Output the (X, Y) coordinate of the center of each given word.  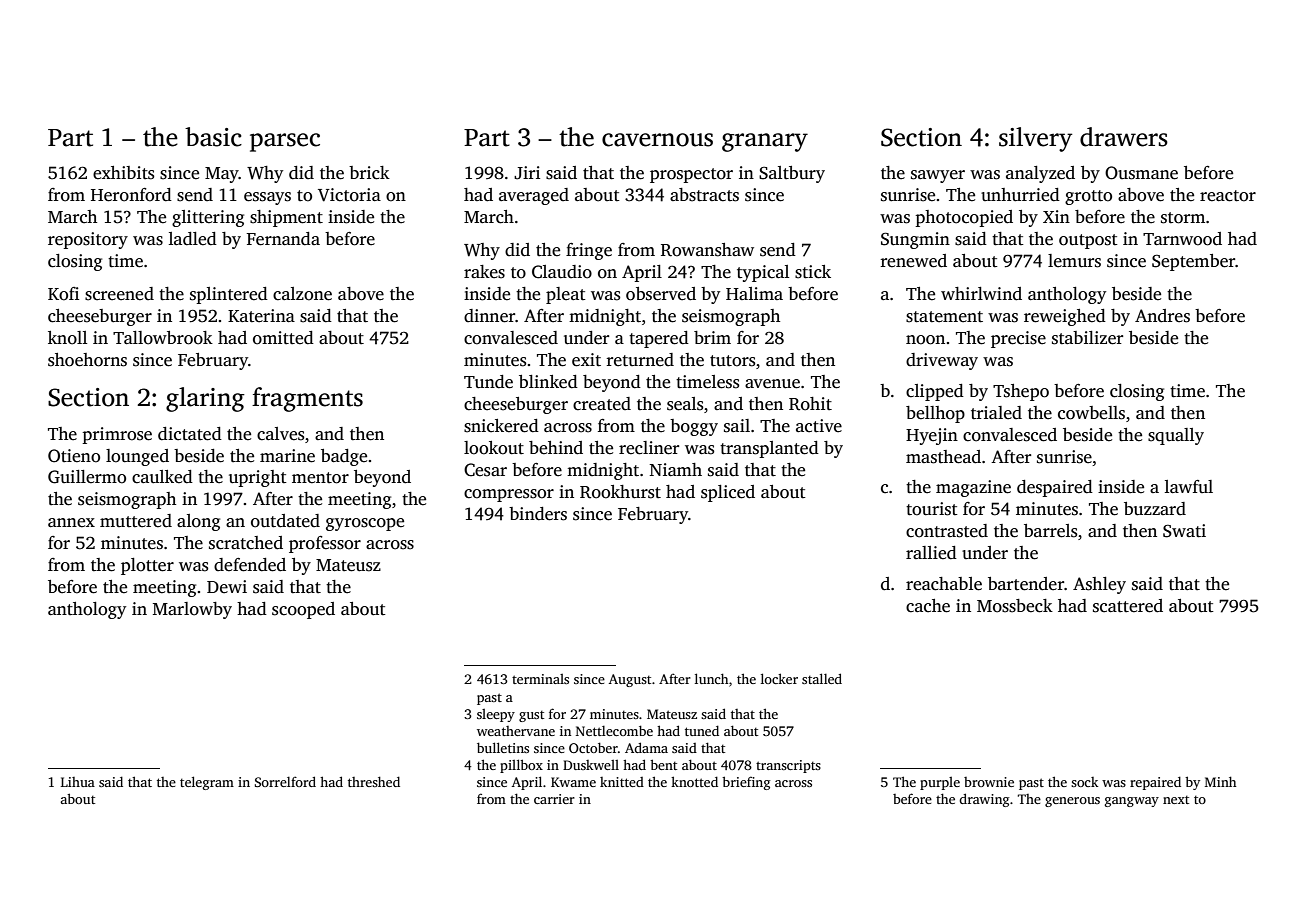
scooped (303, 610)
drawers (1124, 137)
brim (712, 337)
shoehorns (87, 360)
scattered (1128, 606)
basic (213, 137)
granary (765, 142)
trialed (996, 413)
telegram (207, 783)
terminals (540, 679)
